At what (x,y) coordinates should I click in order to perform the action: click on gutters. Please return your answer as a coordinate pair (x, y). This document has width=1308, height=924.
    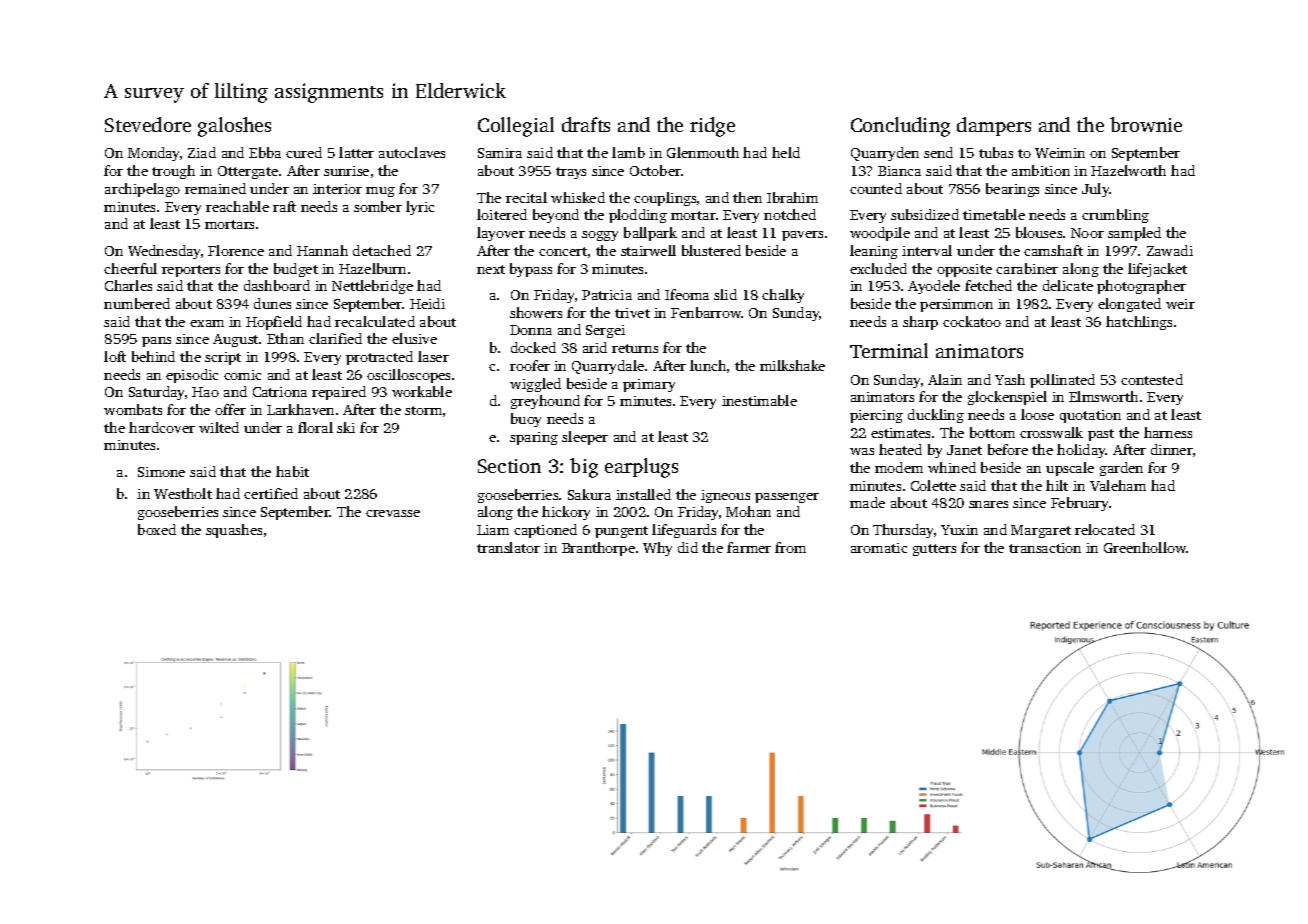
    Looking at the image, I should click on (934, 550).
